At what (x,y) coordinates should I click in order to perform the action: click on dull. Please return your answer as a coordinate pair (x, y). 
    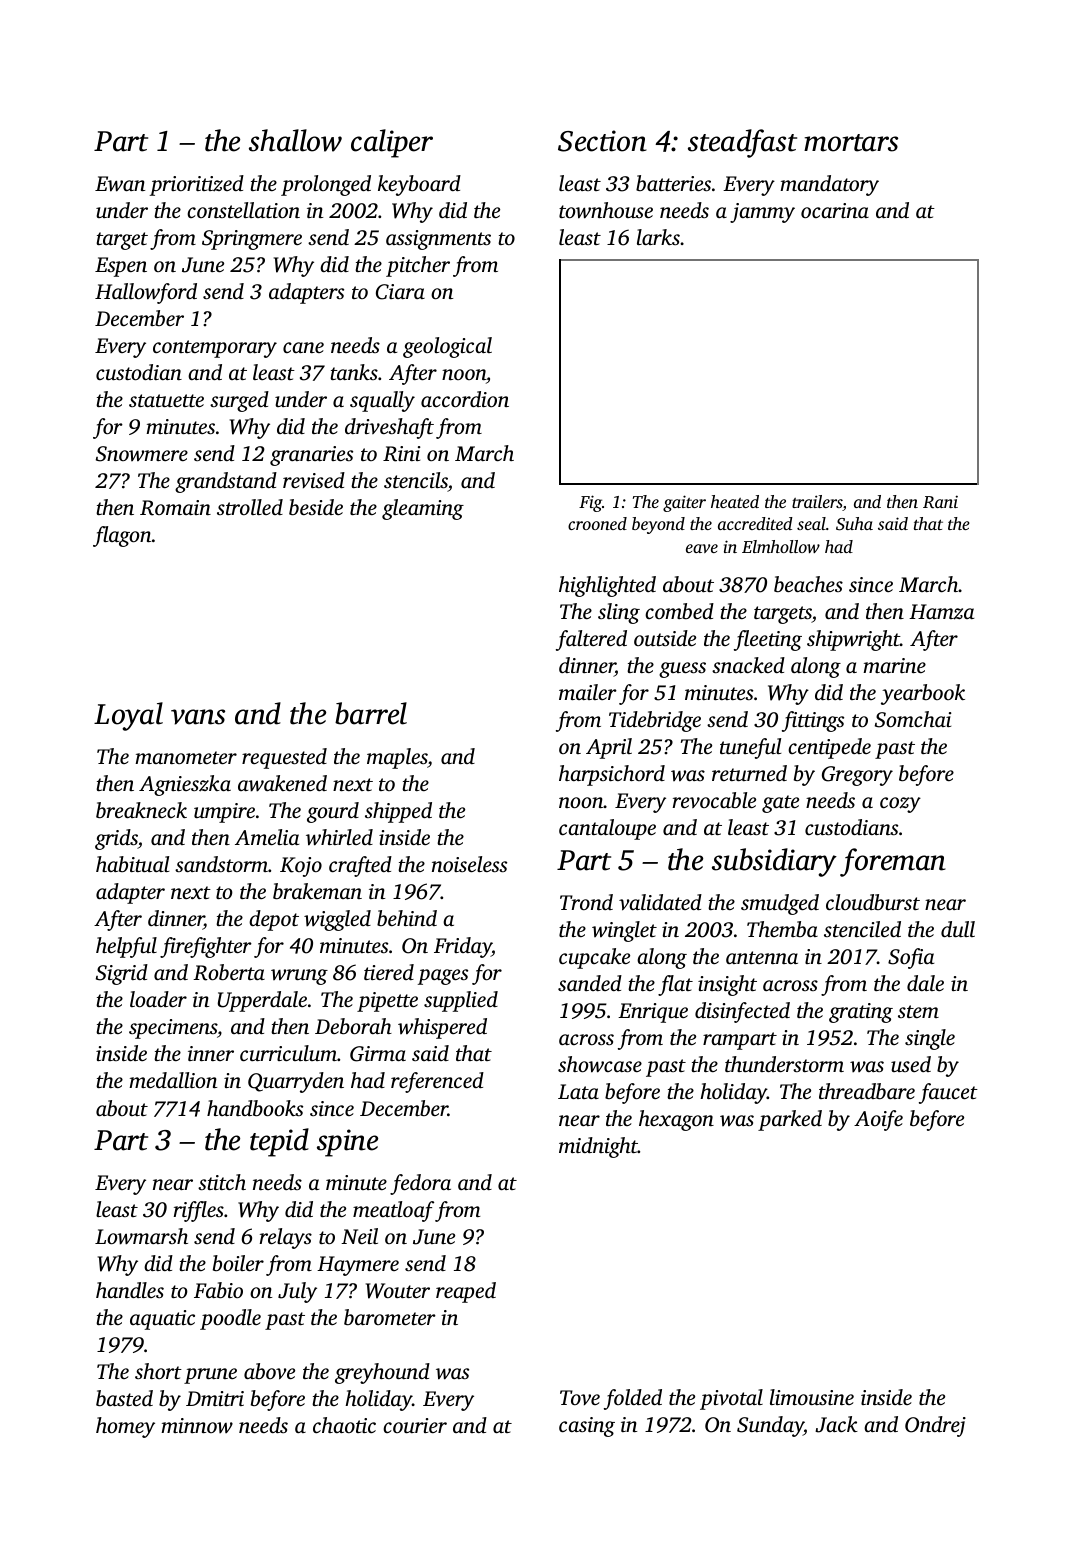
    Looking at the image, I should click on (958, 929).
